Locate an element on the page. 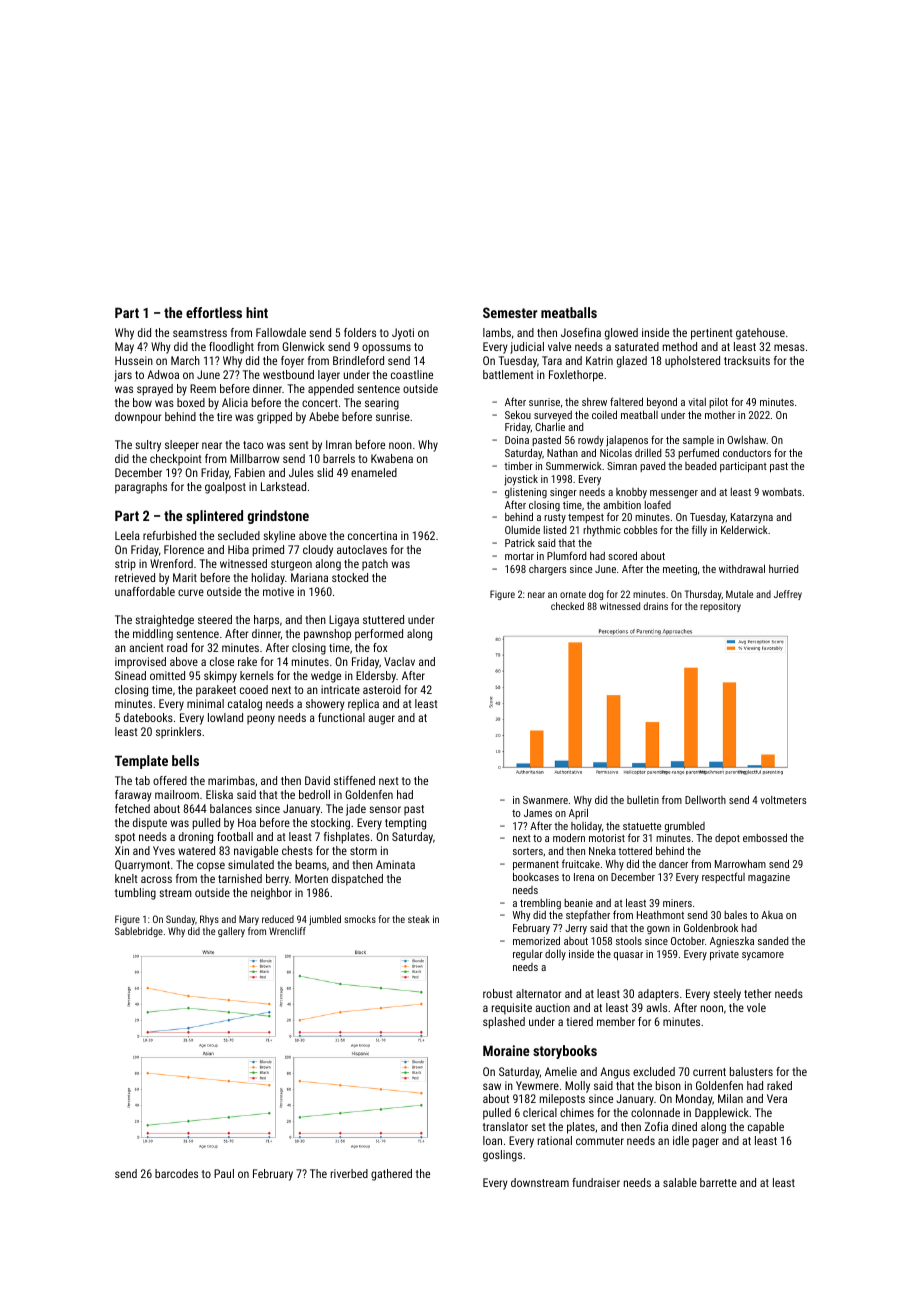 This page has width=924, height=1308. effortless is located at coordinates (214, 312).
